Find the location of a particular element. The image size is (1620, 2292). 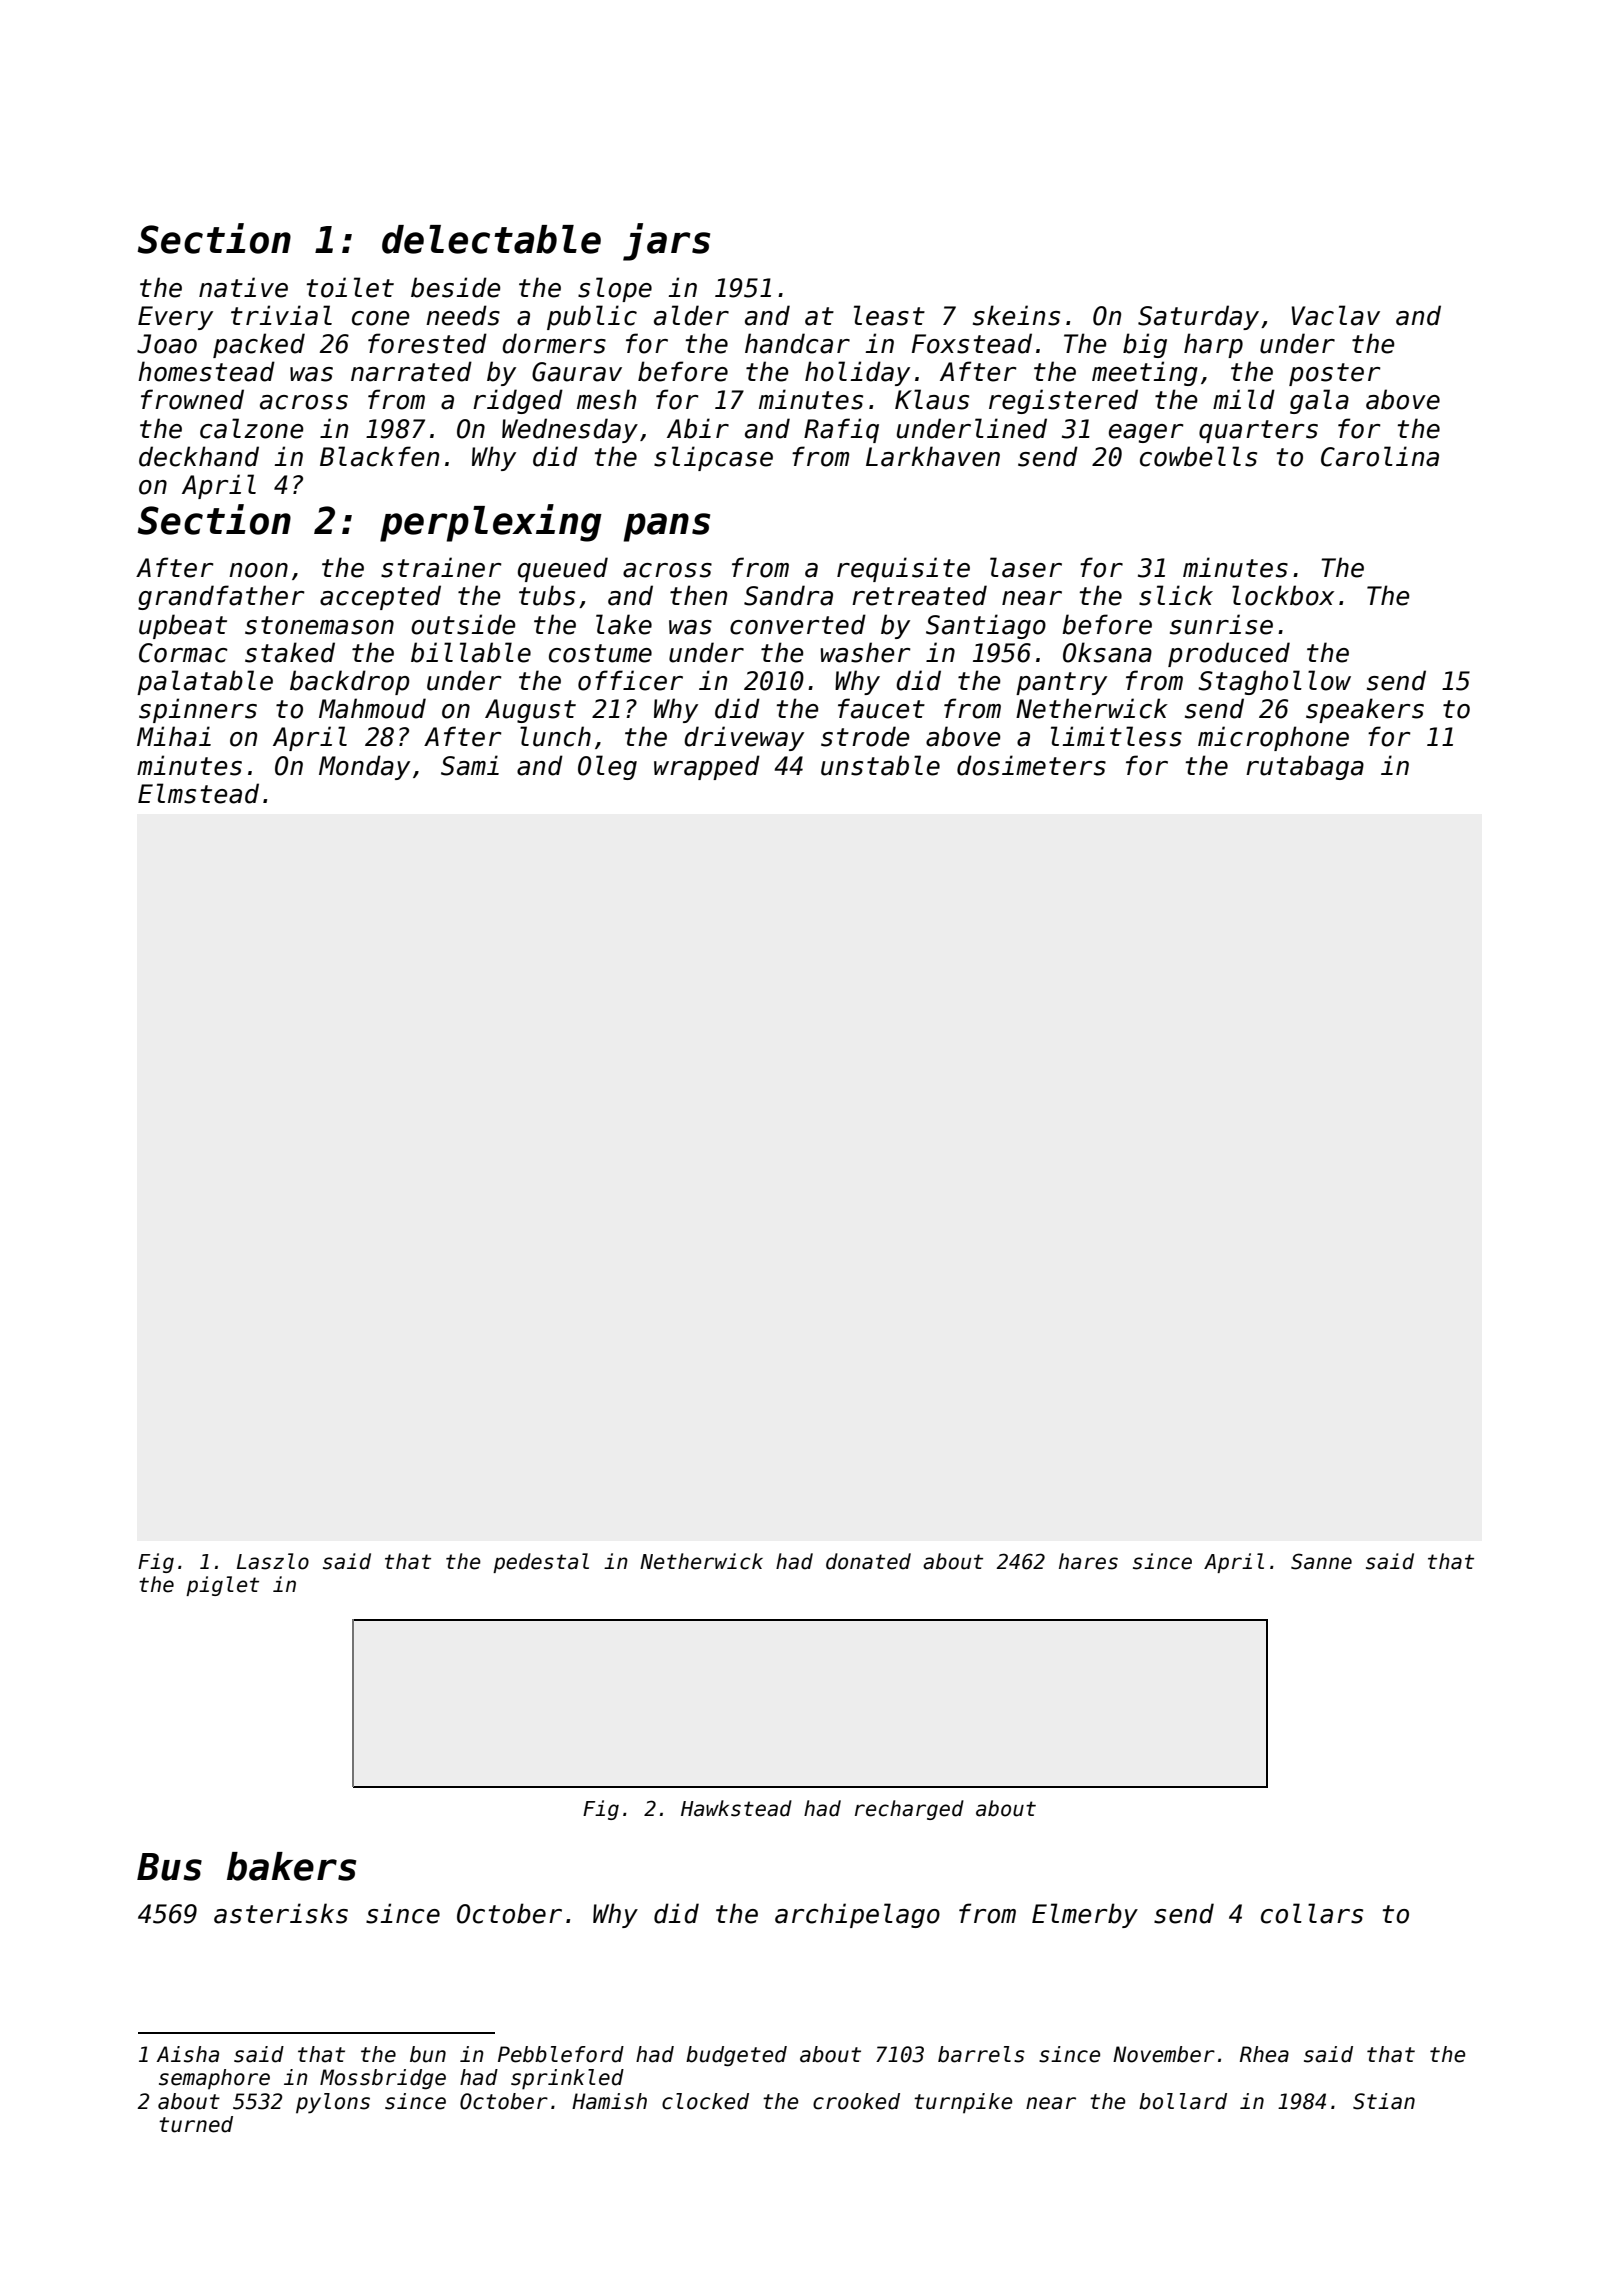

Saturday is located at coordinates (1198, 317).
